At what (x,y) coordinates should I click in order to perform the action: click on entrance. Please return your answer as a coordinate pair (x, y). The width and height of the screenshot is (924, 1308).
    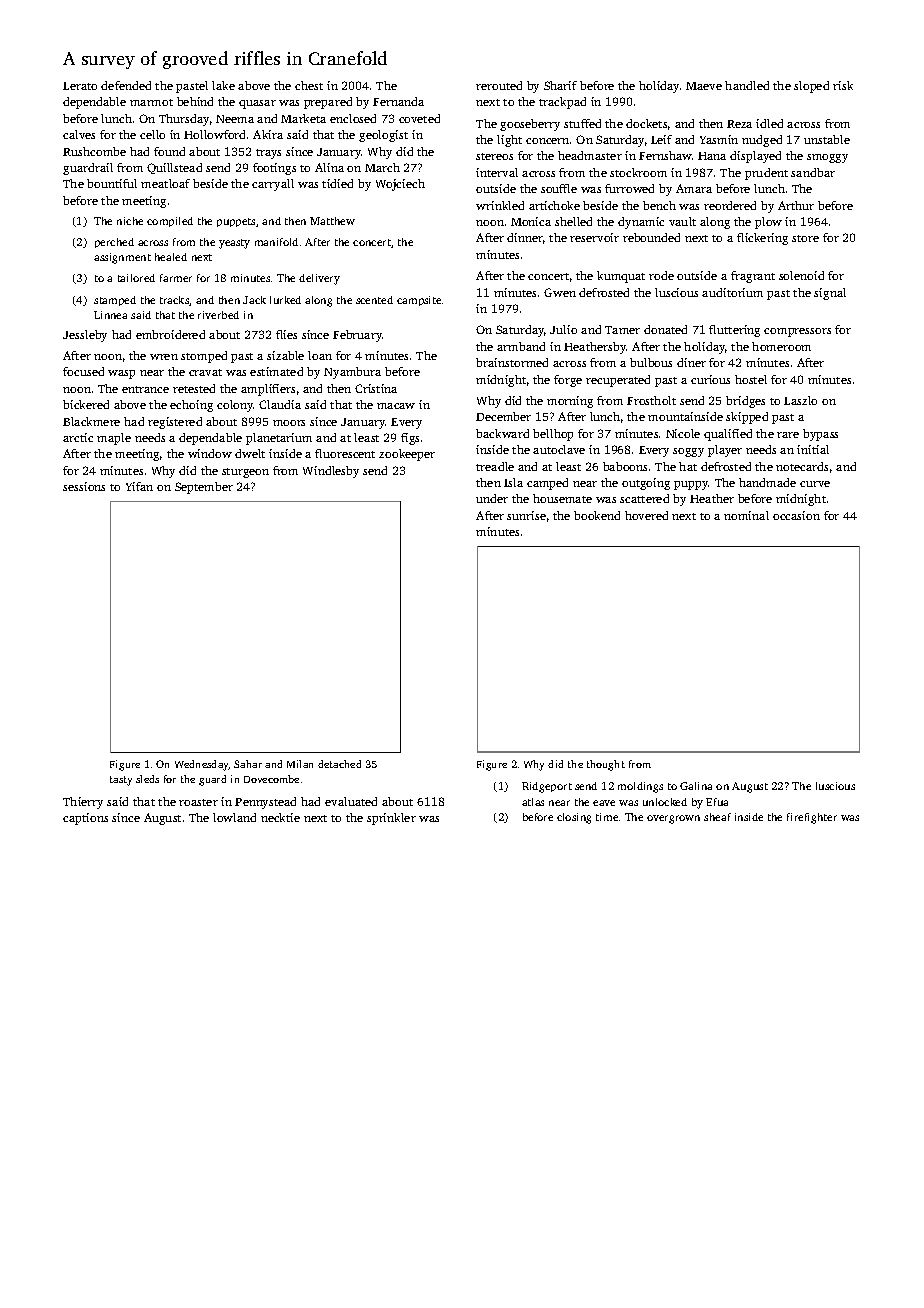
    Looking at the image, I should click on (145, 389).
